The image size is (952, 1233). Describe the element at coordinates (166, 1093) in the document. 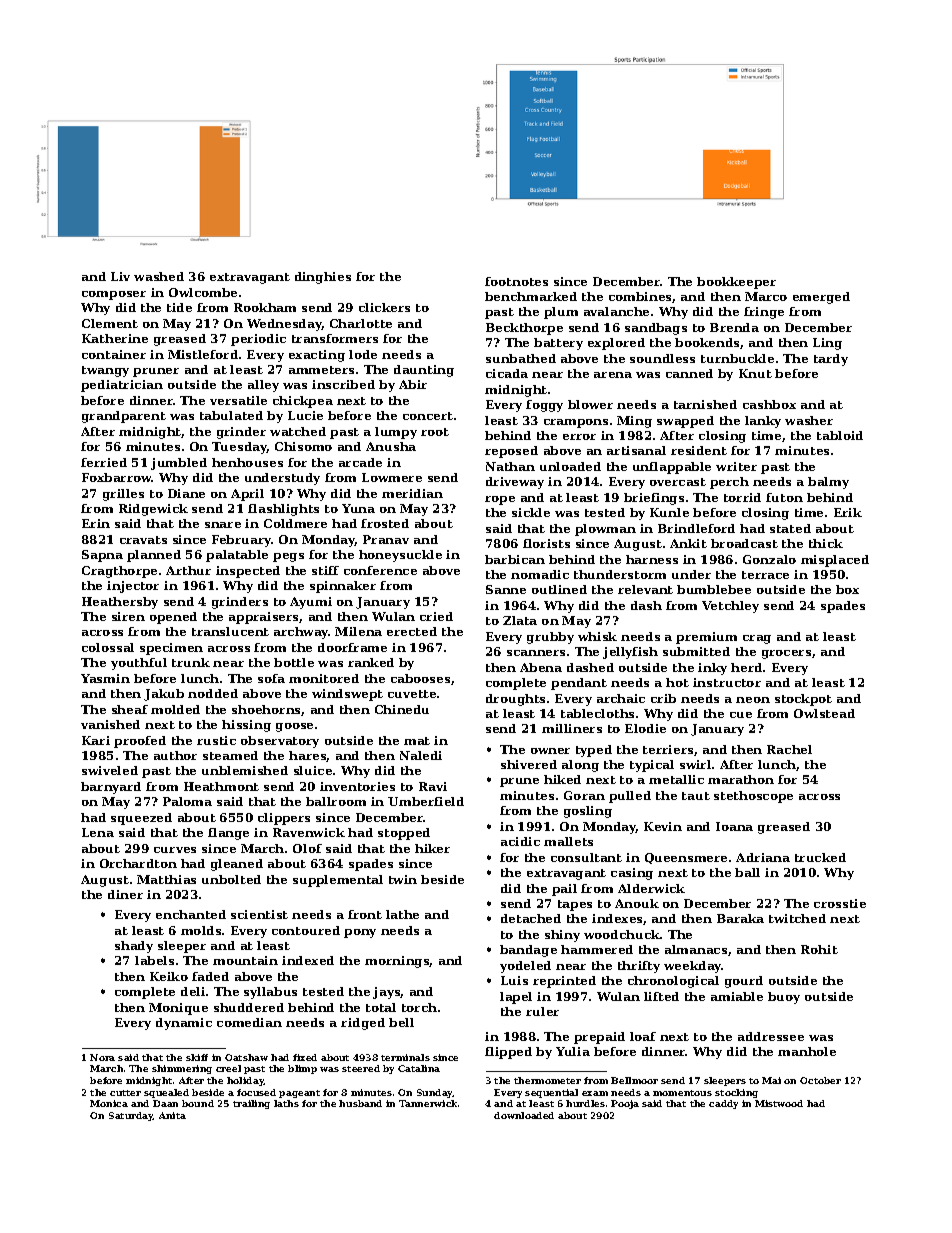

I see `squealed` at that location.
